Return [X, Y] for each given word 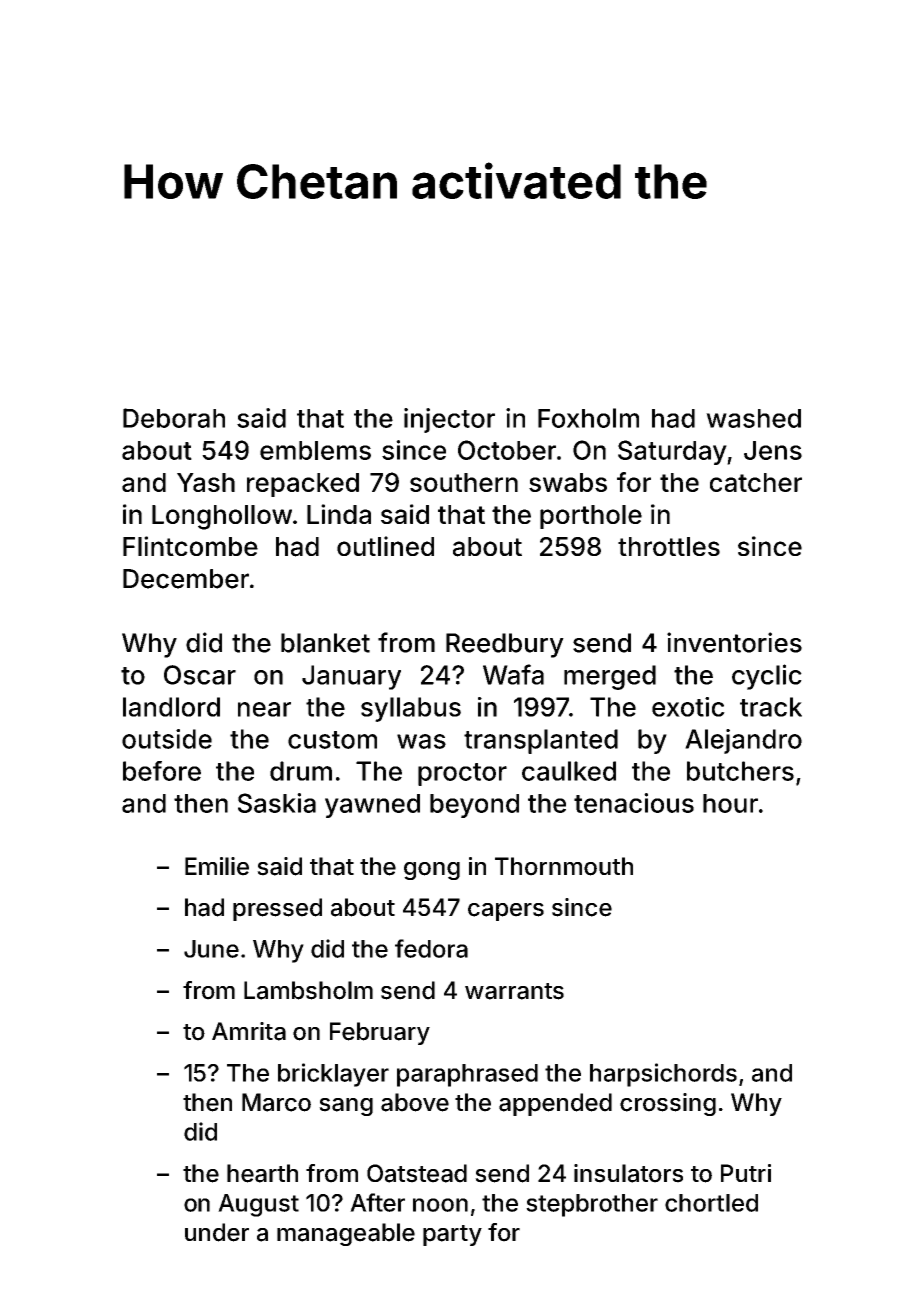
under [217, 1232]
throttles [669, 546]
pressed [277, 909]
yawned [372, 806]
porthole [591, 517]
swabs [568, 482]
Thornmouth [564, 866]
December [186, 579]
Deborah [174, 418]
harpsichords [663, 1075]
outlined [385, 546]
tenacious [634, 803]
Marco [276, 1102]
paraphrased [467, 1075]
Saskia [277, 803]
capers [506, 912]
